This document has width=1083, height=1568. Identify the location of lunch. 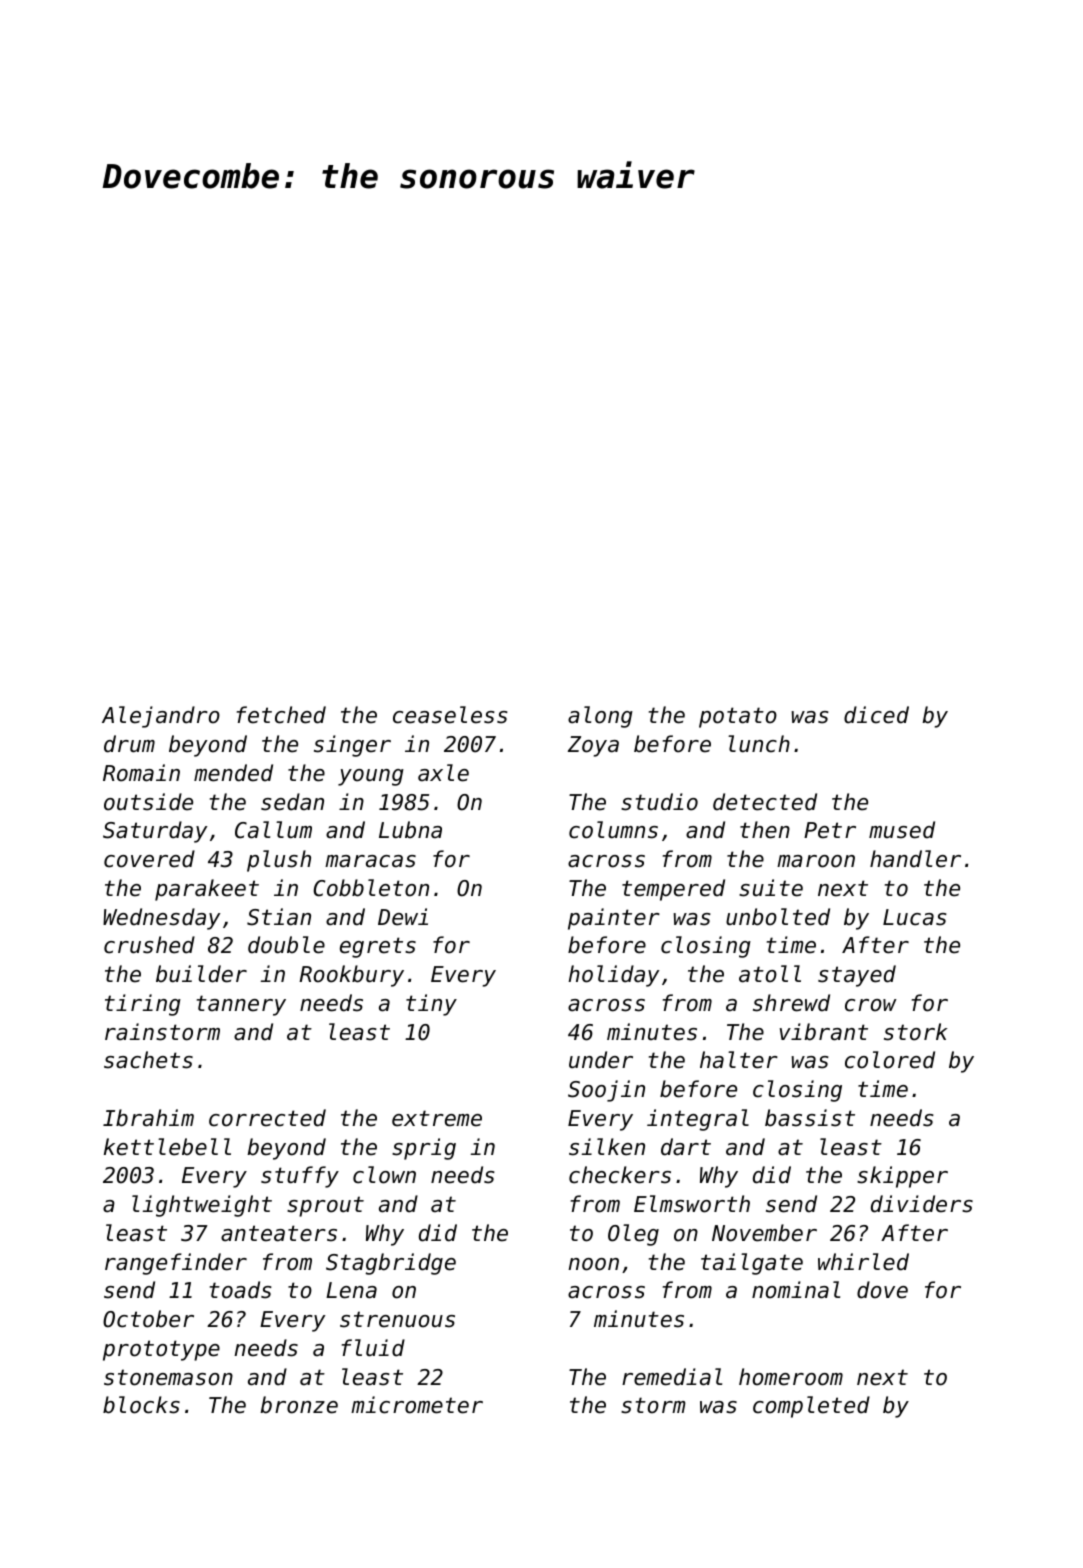
(759, 744).
